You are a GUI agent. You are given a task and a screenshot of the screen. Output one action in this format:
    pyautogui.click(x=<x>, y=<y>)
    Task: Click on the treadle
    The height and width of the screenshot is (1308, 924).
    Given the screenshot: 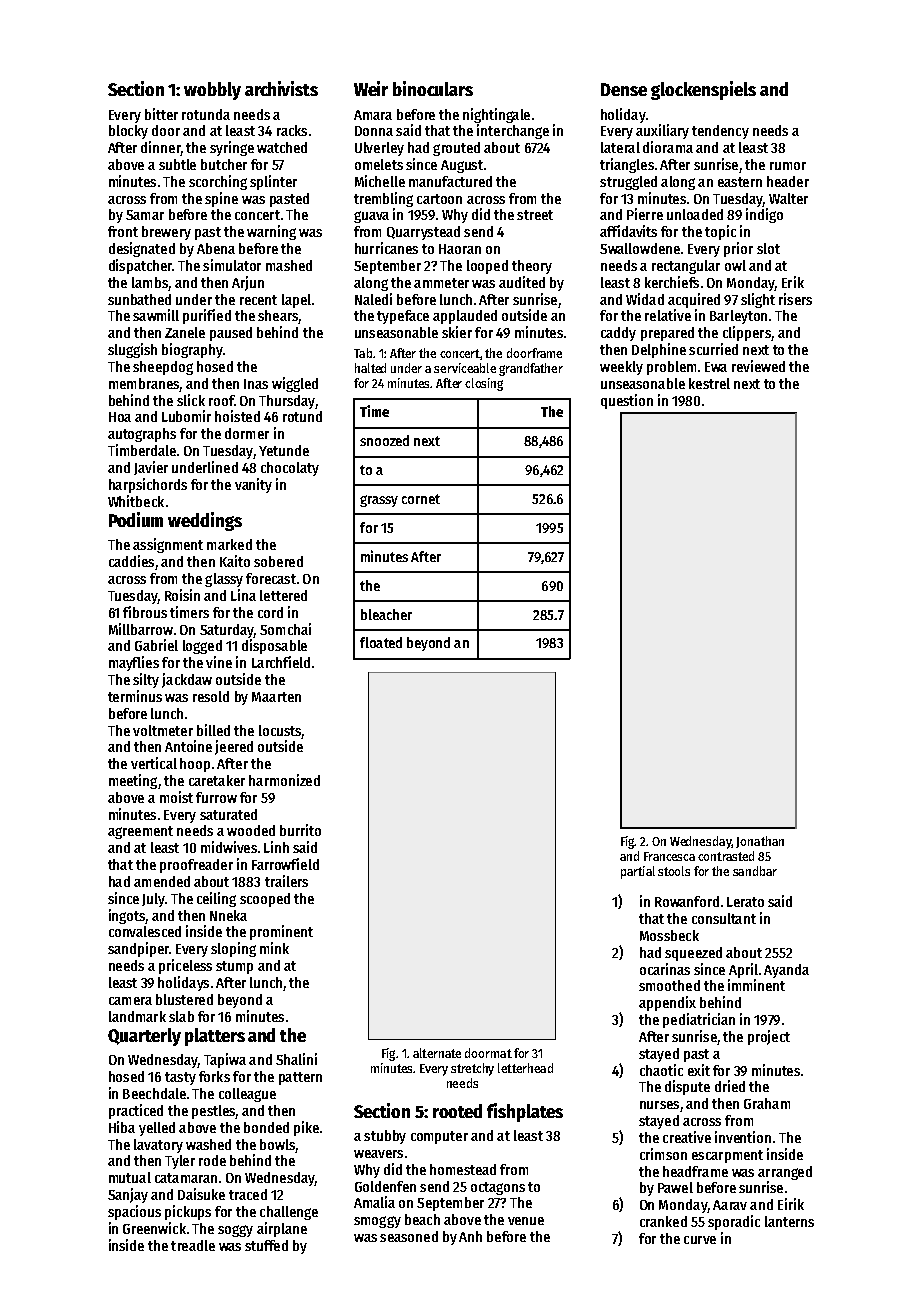 What is the action you would take?
    pyautogui.click(x=193, y=1245)
